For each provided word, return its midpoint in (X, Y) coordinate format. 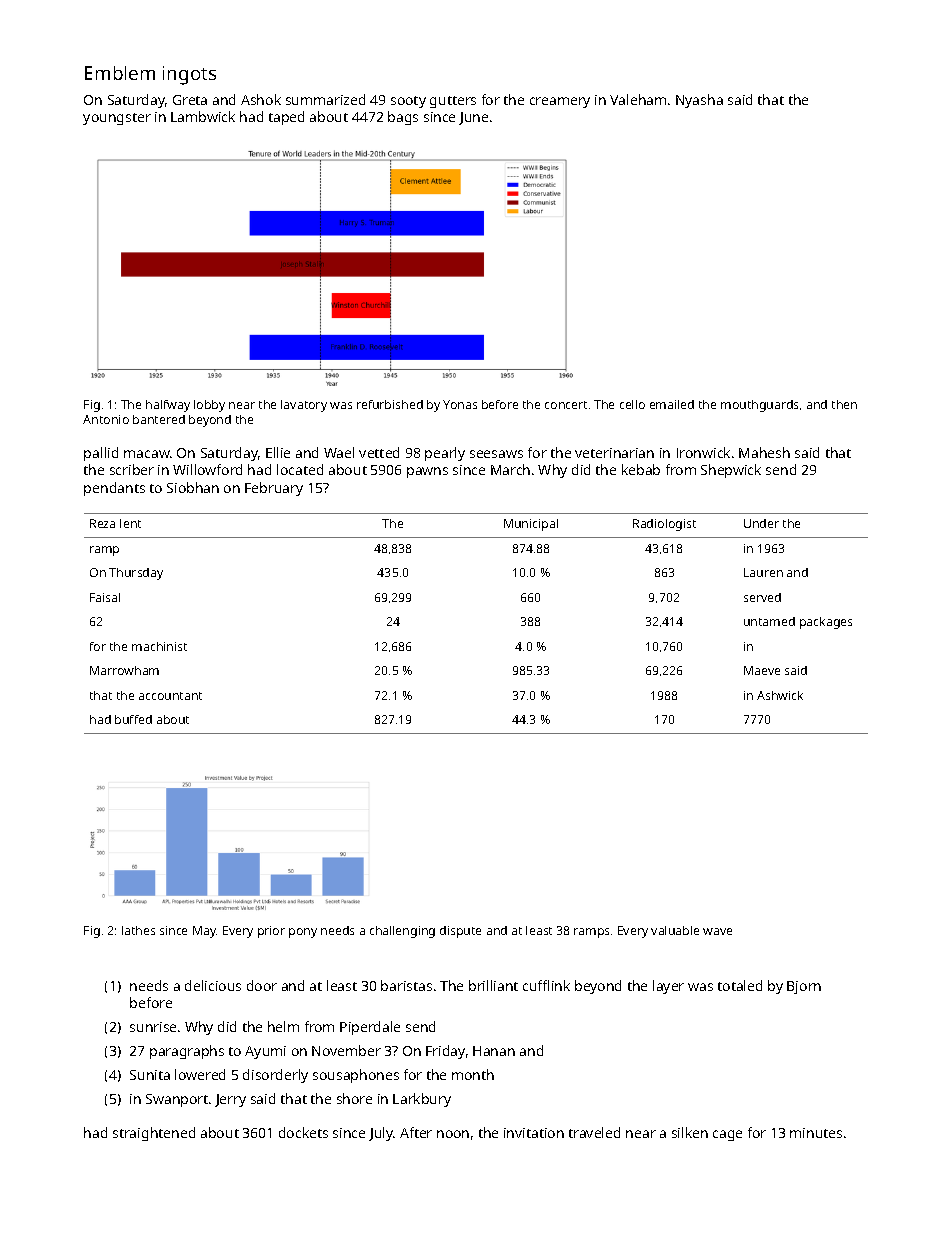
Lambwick (203, 116)
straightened (154, 1134)
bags (403, 118)
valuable (675, 930)
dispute (460, 932)
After (416, 1132)
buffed (133, 719)
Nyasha (699, 101)
